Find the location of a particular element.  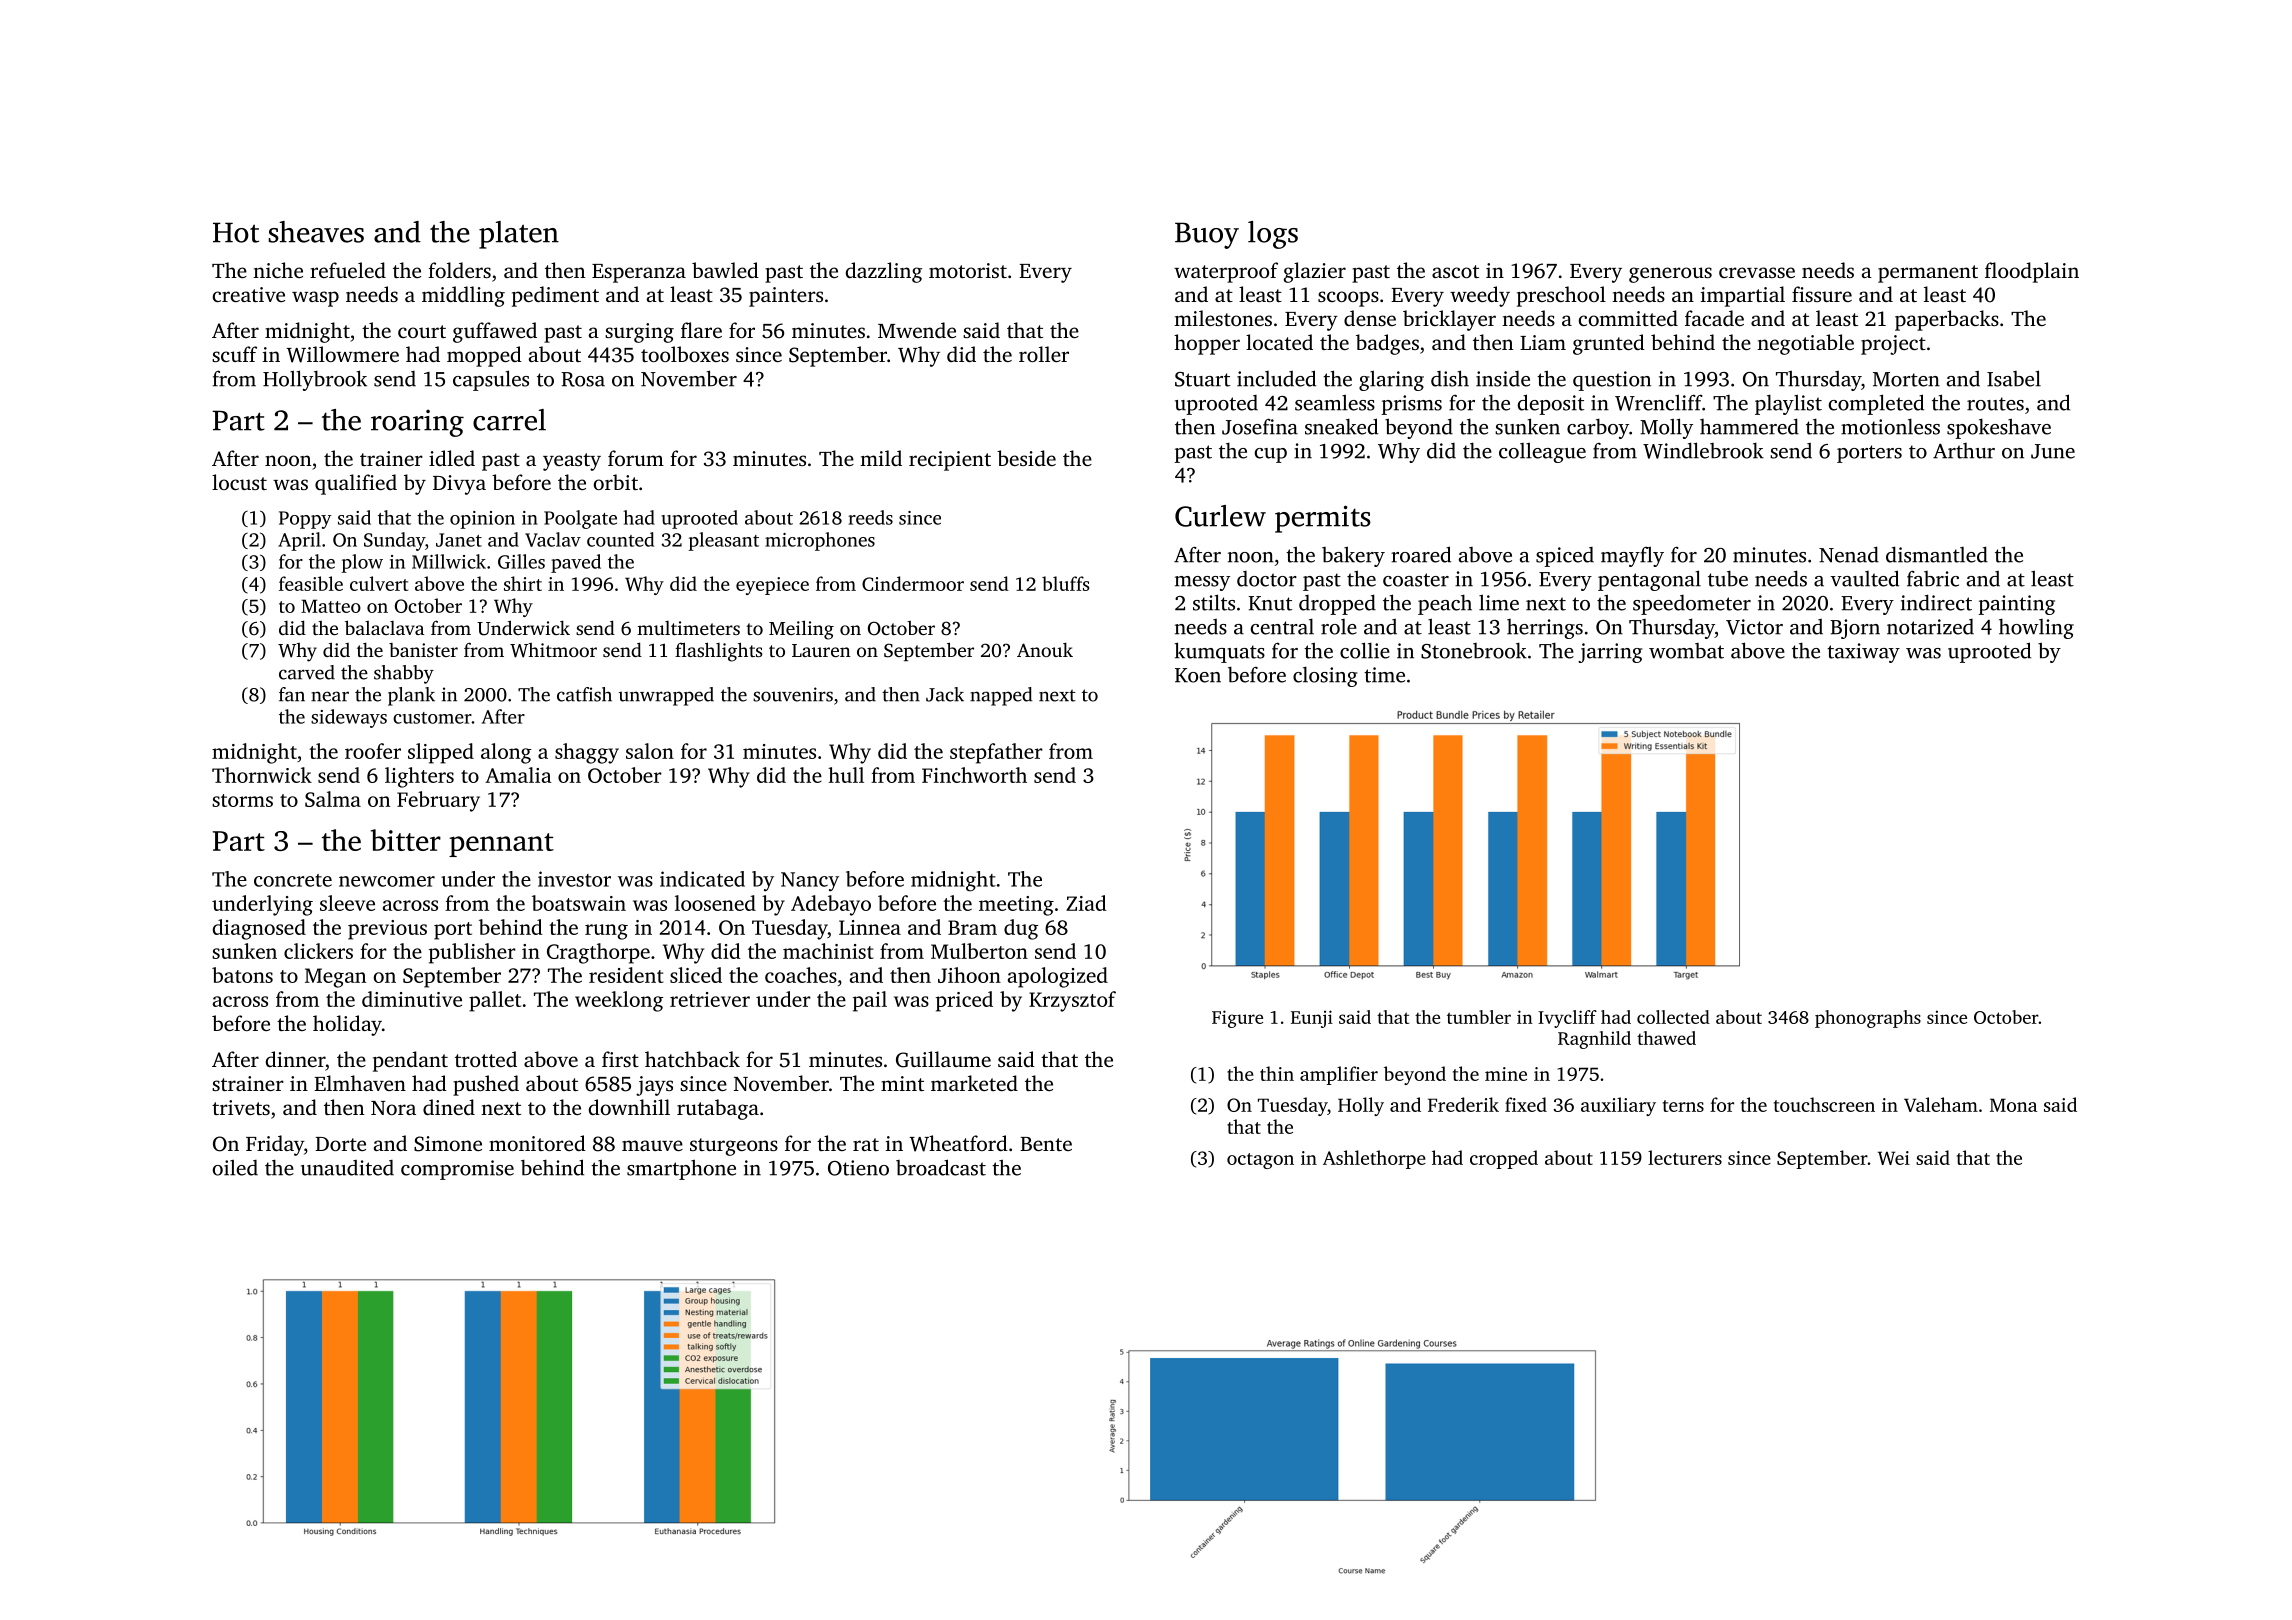

investor is located at coordinates (574, 879).
